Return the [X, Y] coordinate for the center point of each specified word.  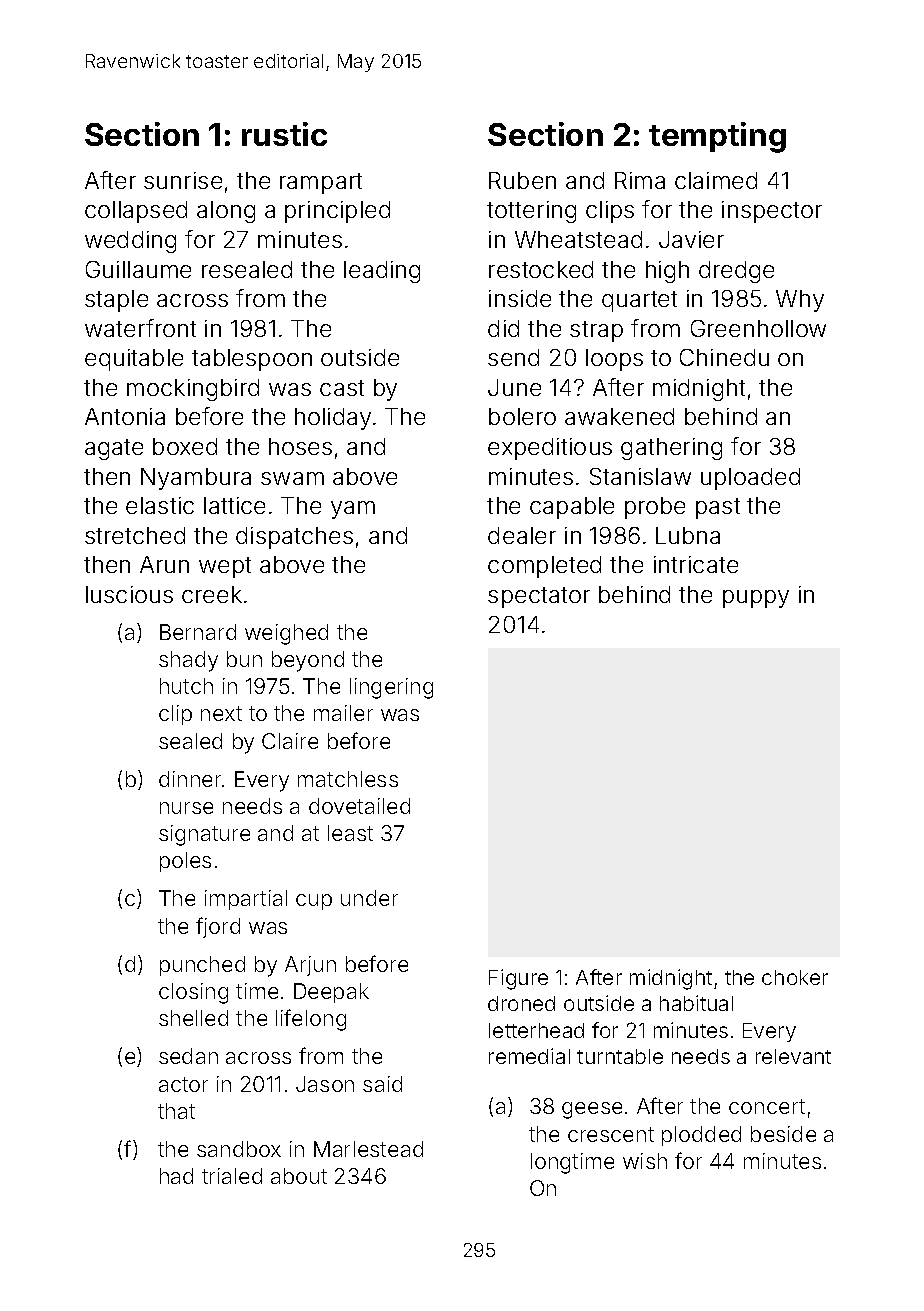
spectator [539, 597]
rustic [284, 134]
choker [795, 977]
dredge [736, 272]
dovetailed [359, 806]
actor [183, 1084]
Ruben [522, 180]
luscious [129, 594]
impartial [246, 900]
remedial [529, 1056]
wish [645, 1161]
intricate [696, 564]
